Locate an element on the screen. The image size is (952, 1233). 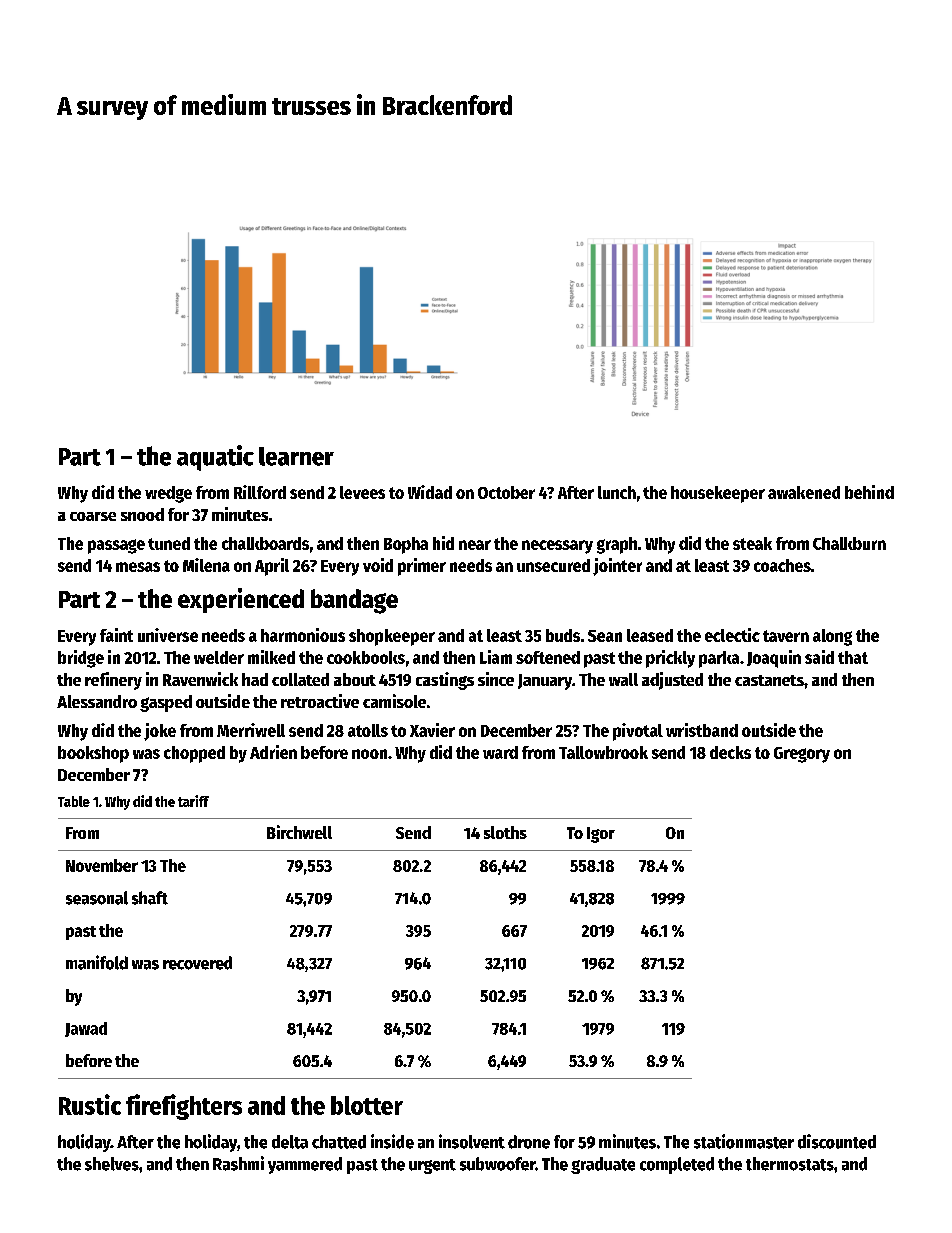
behind is located at coordinates (869, 492).
